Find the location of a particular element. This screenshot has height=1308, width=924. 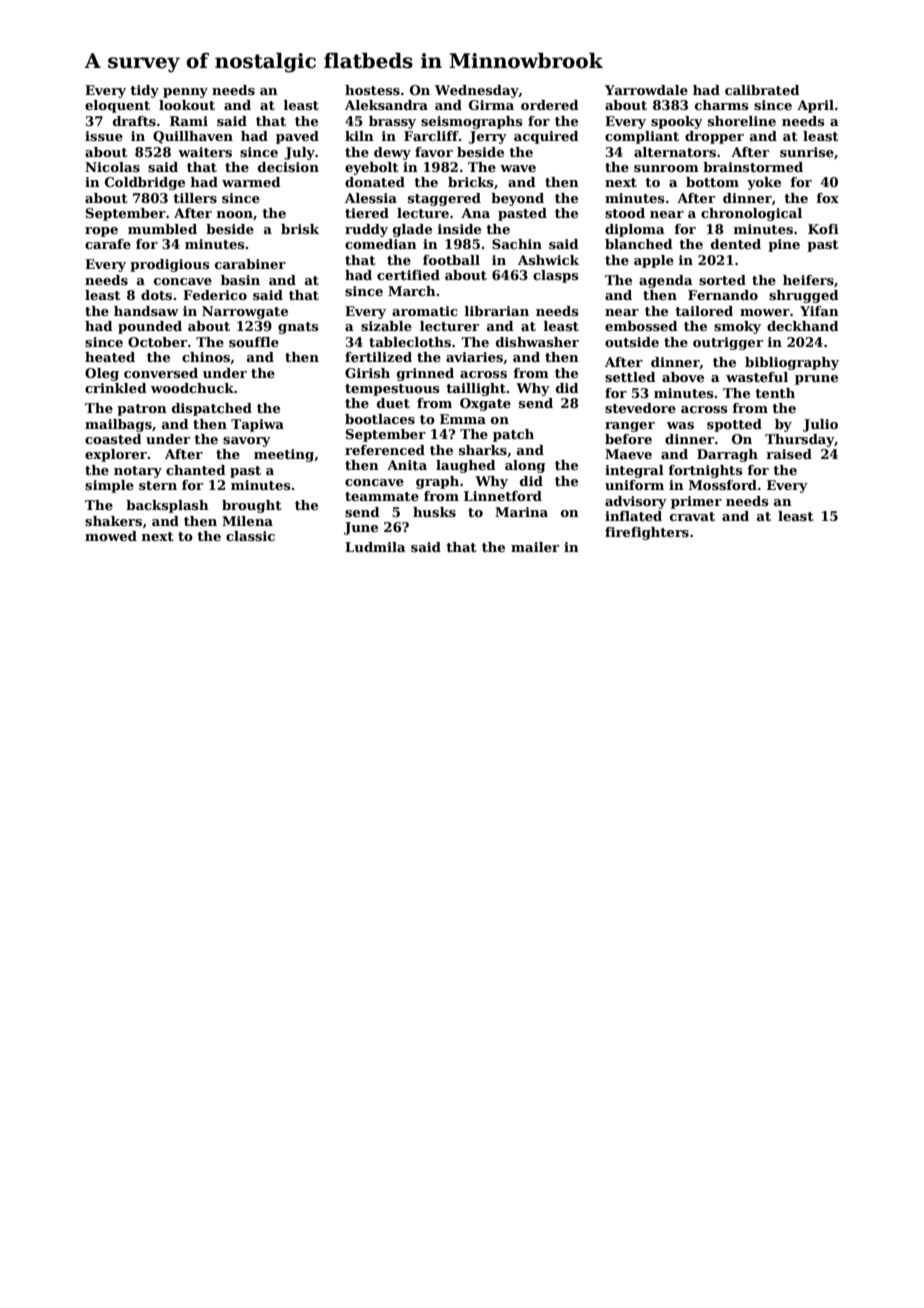

aromatic is located at coordinates (425, 311).
